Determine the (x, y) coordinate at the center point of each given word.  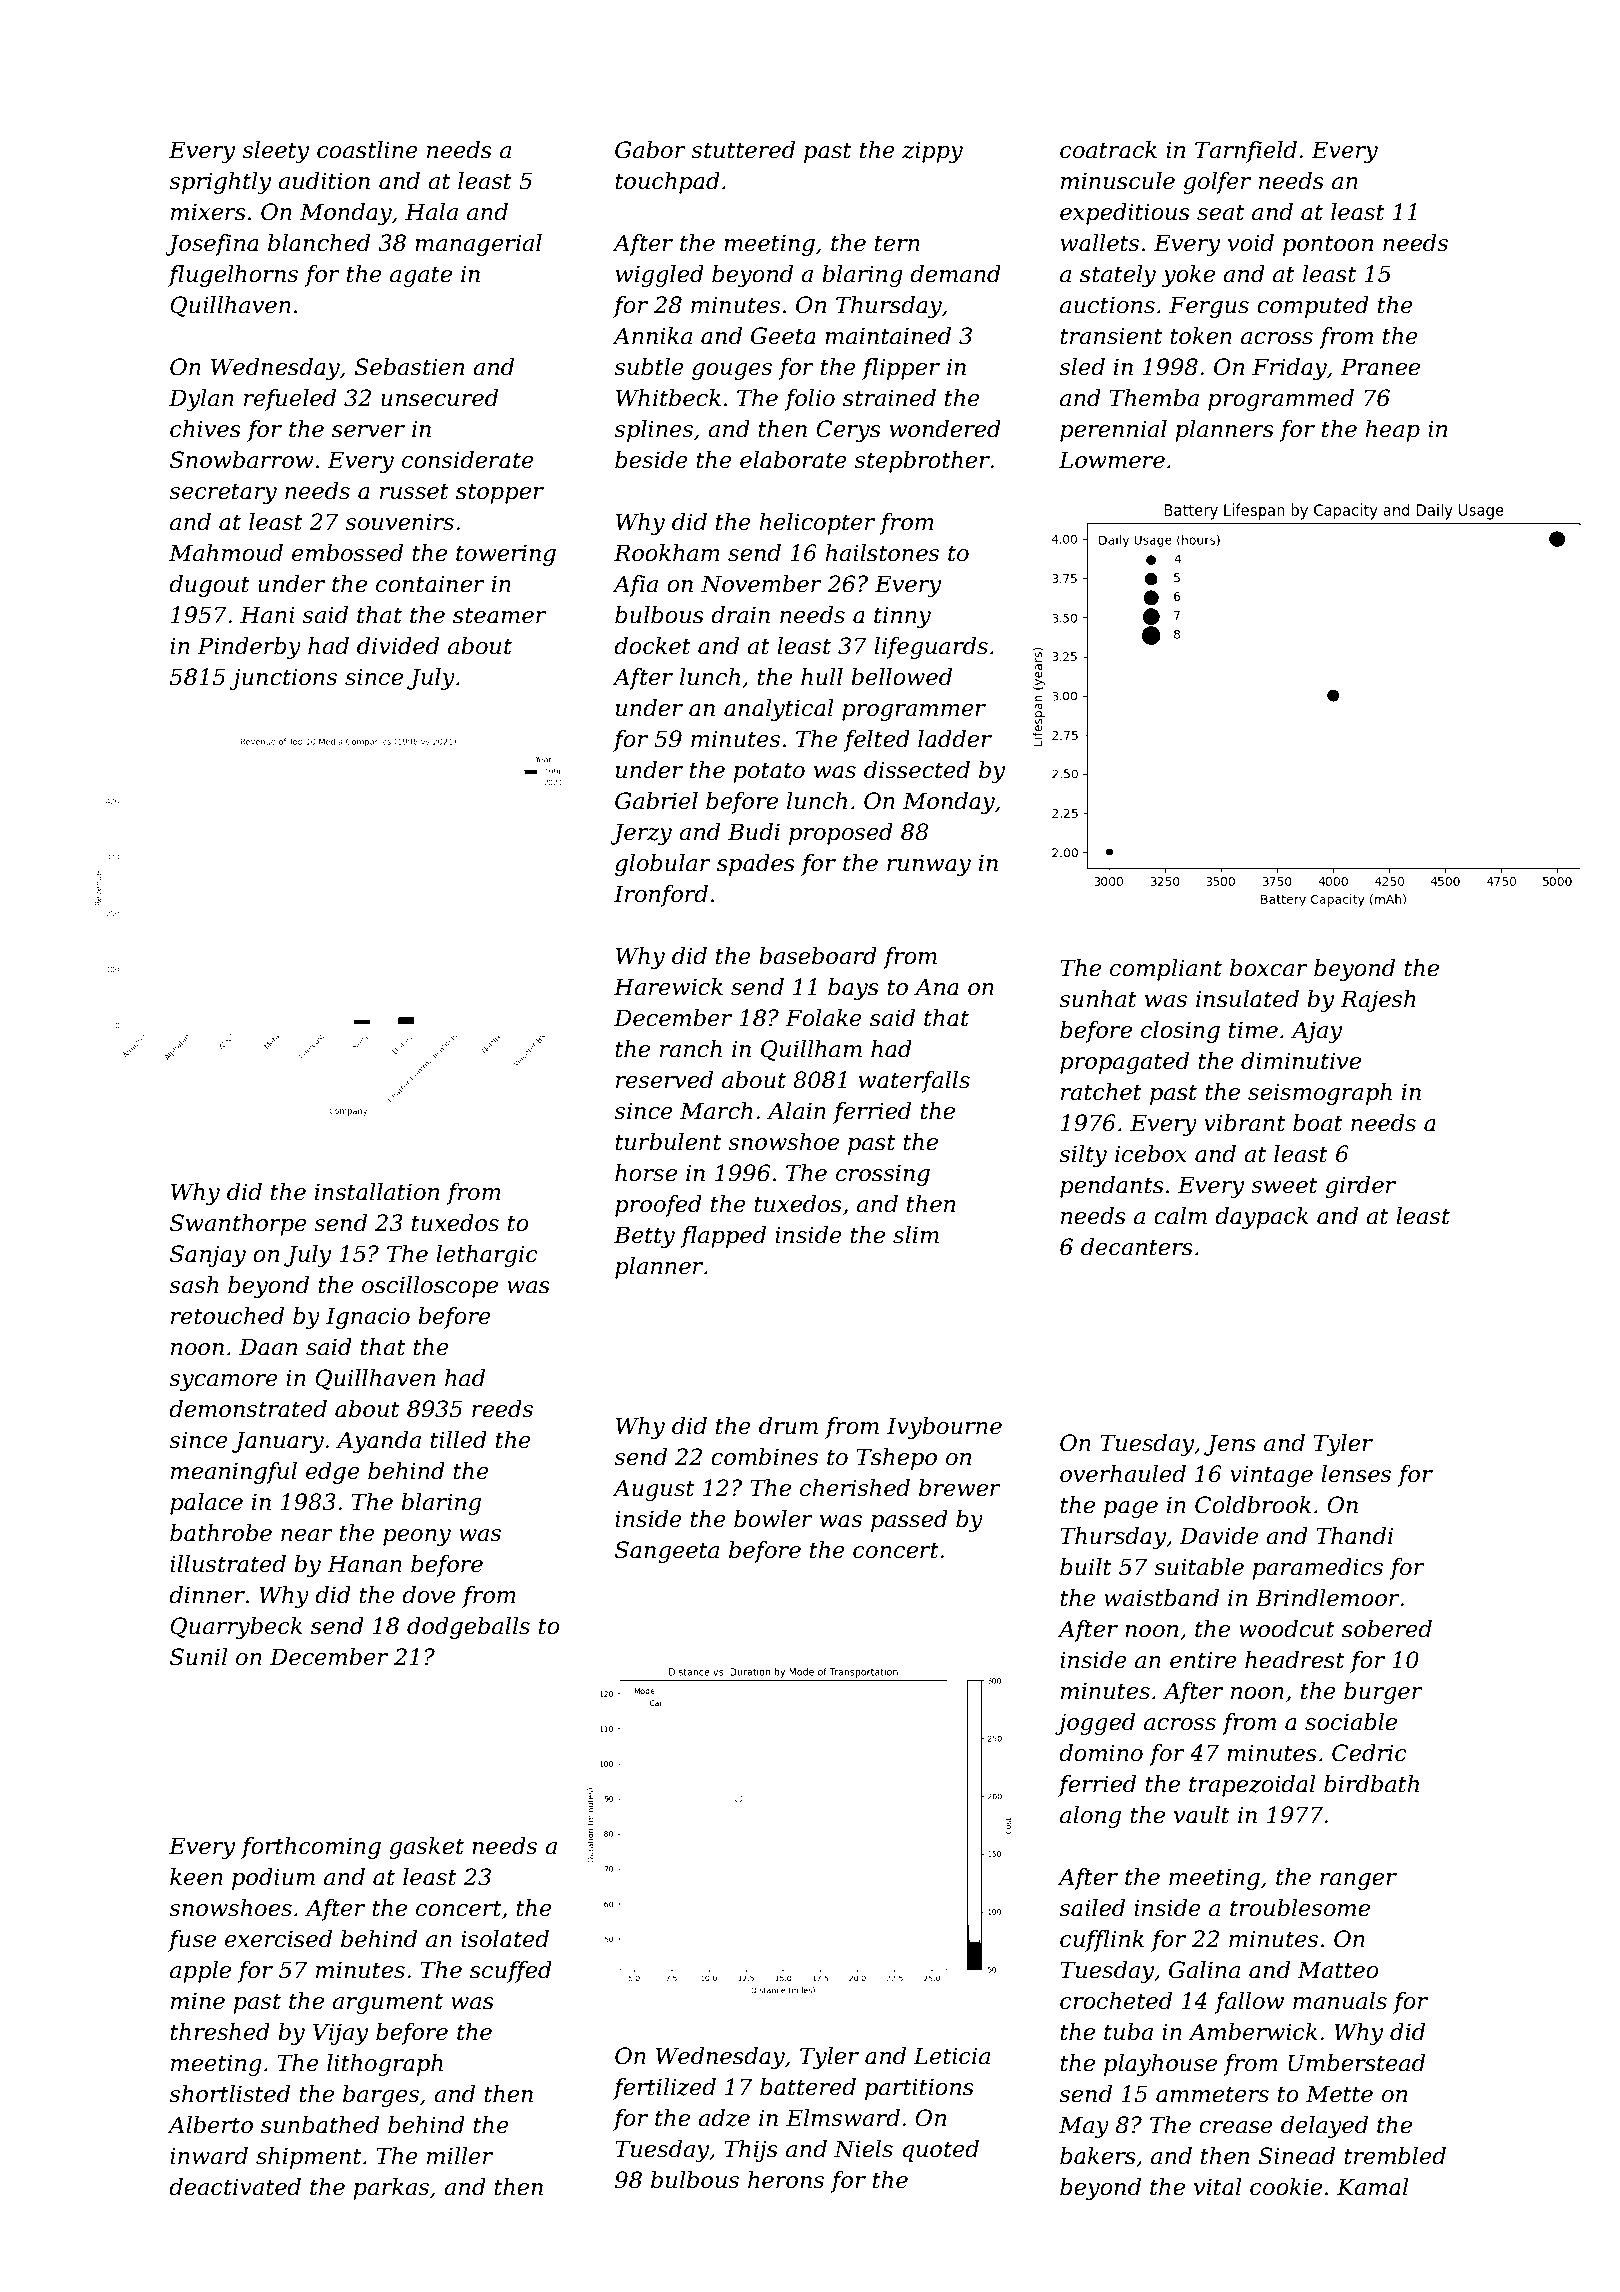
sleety (275, 152)
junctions (283, 679)
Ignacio (368, 1318)
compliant (1166, 970)
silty (1083, 1156)
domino (1101, 1753)
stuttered (743, 150)
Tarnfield (1246, 152)
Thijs (751, 2151)
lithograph (385, 2065)
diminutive (1301, 1061)
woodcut (1287, 1629)
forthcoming (311, 1848)
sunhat (1098, 999)
